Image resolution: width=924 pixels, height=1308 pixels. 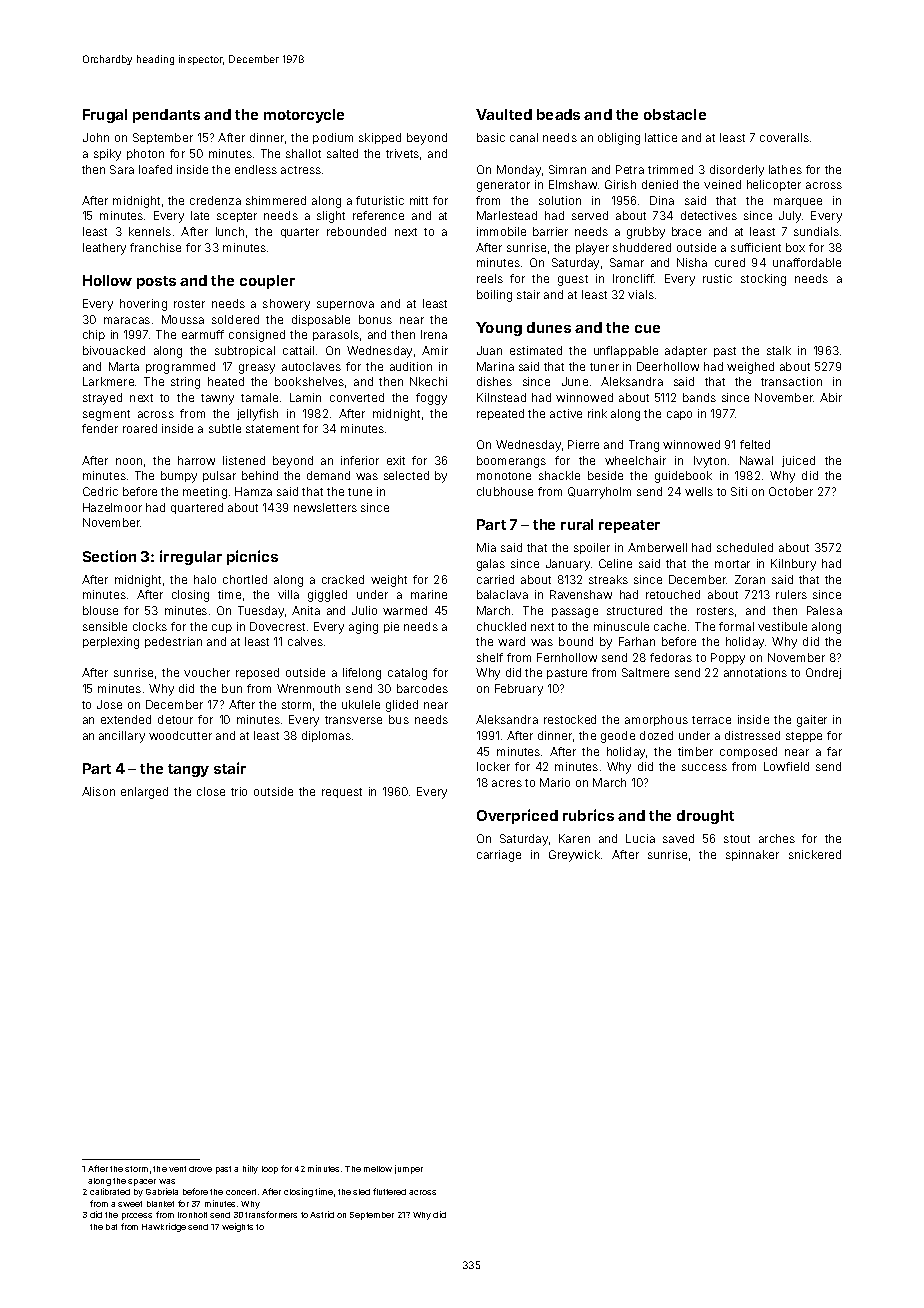 I want to click on canal, so click(x=524, y=137).
